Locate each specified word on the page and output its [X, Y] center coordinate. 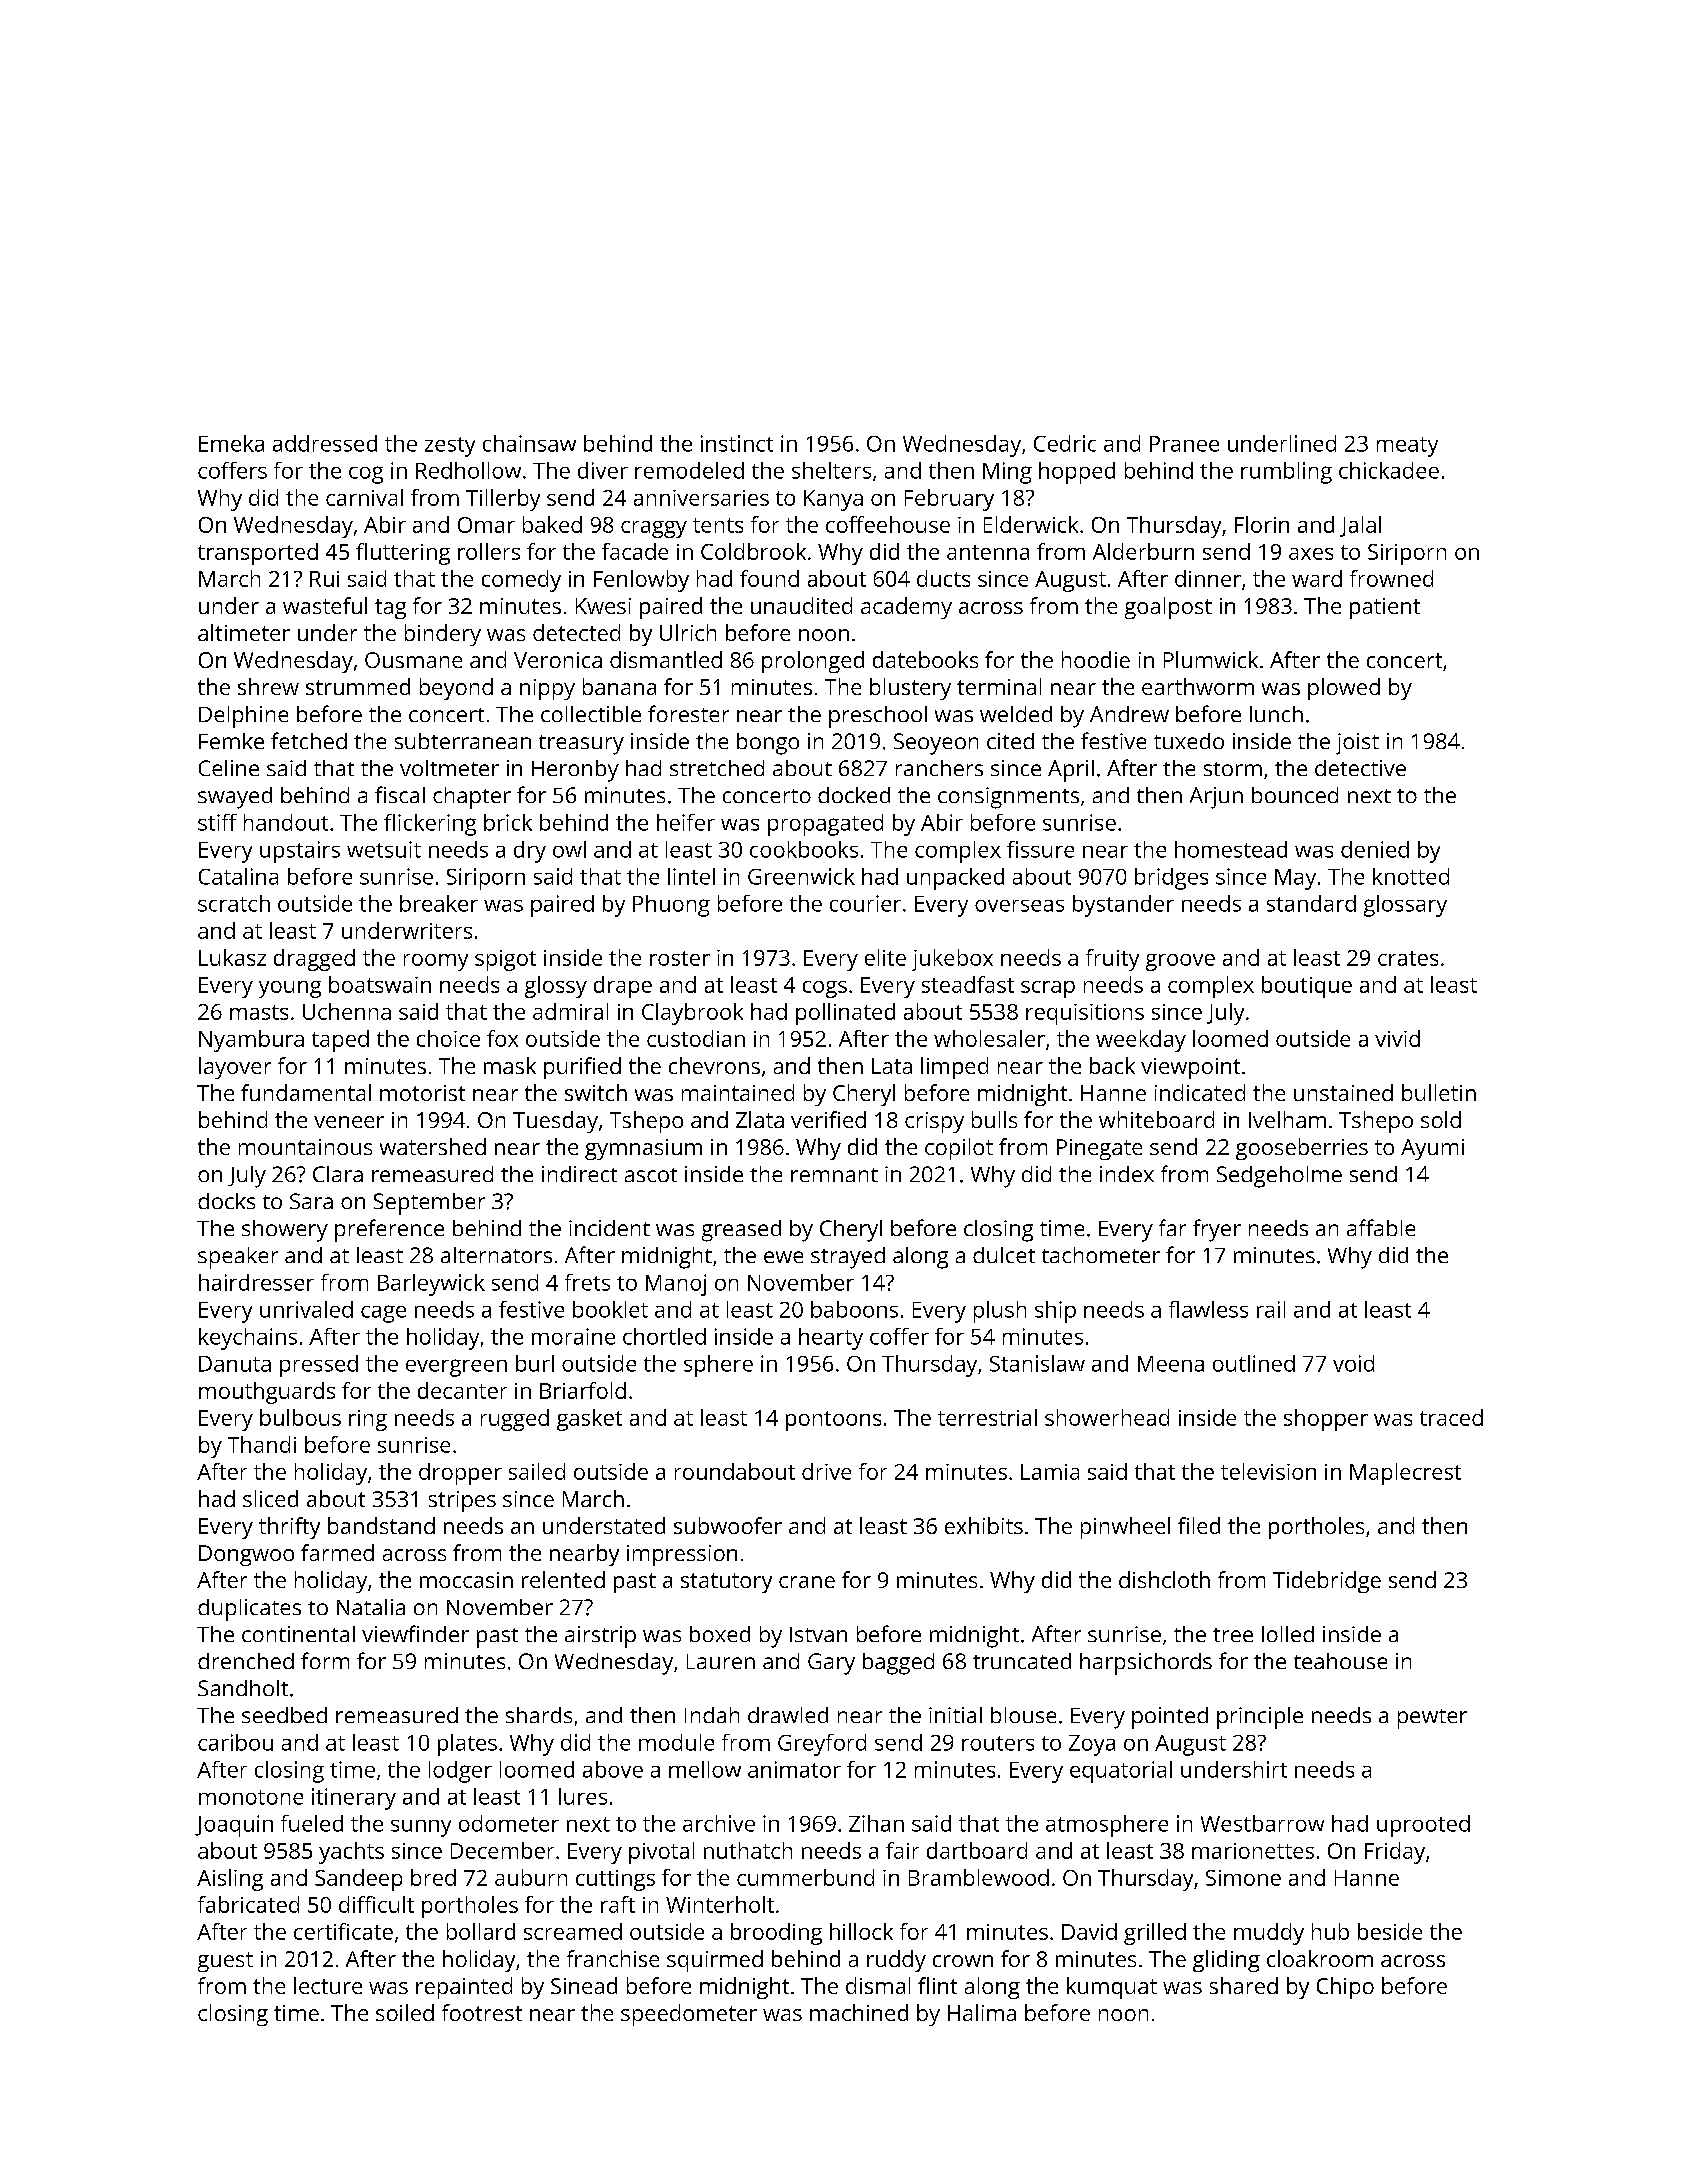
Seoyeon [936, 744]
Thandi [262, 1444]
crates [1408, 958]
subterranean [463, 741]
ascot [651, 1175]
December [502, 1850]
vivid [1397, 1038]
